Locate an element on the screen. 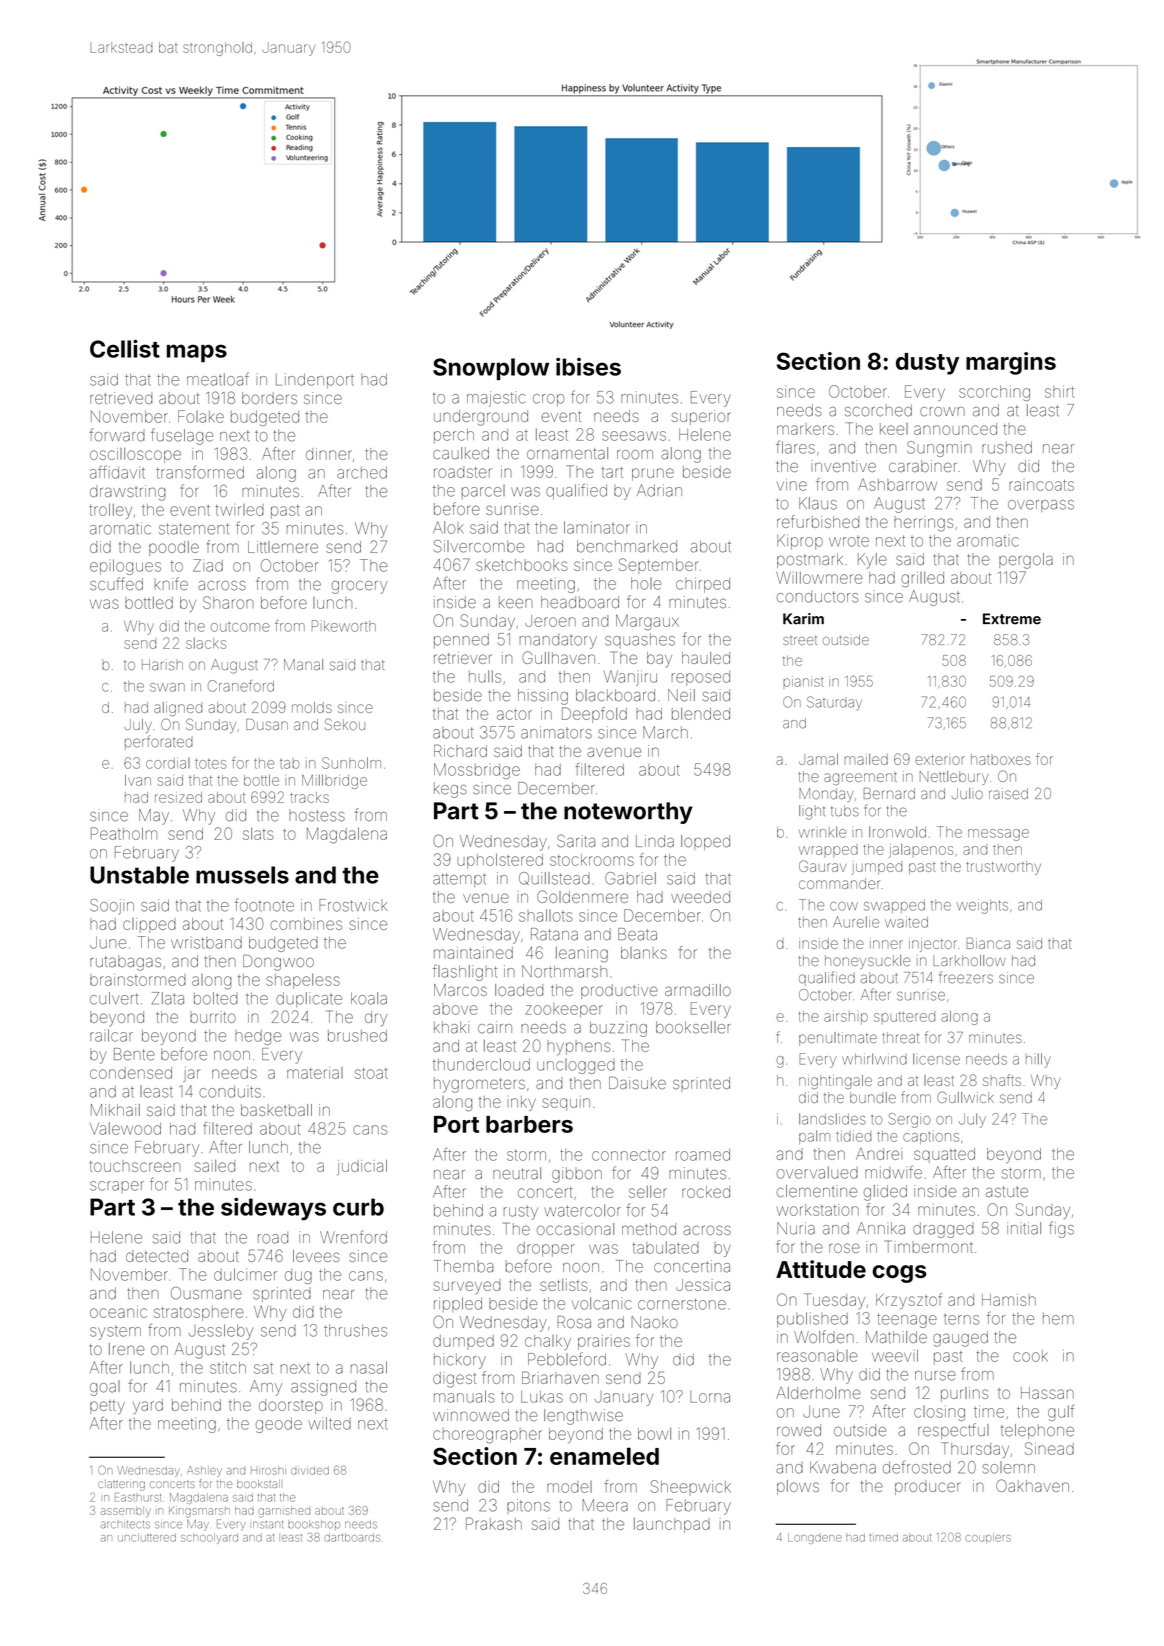 Image resolution: width=1164 pixels, height=1646 pixels. hostess is located at coordinates (317, 816).
